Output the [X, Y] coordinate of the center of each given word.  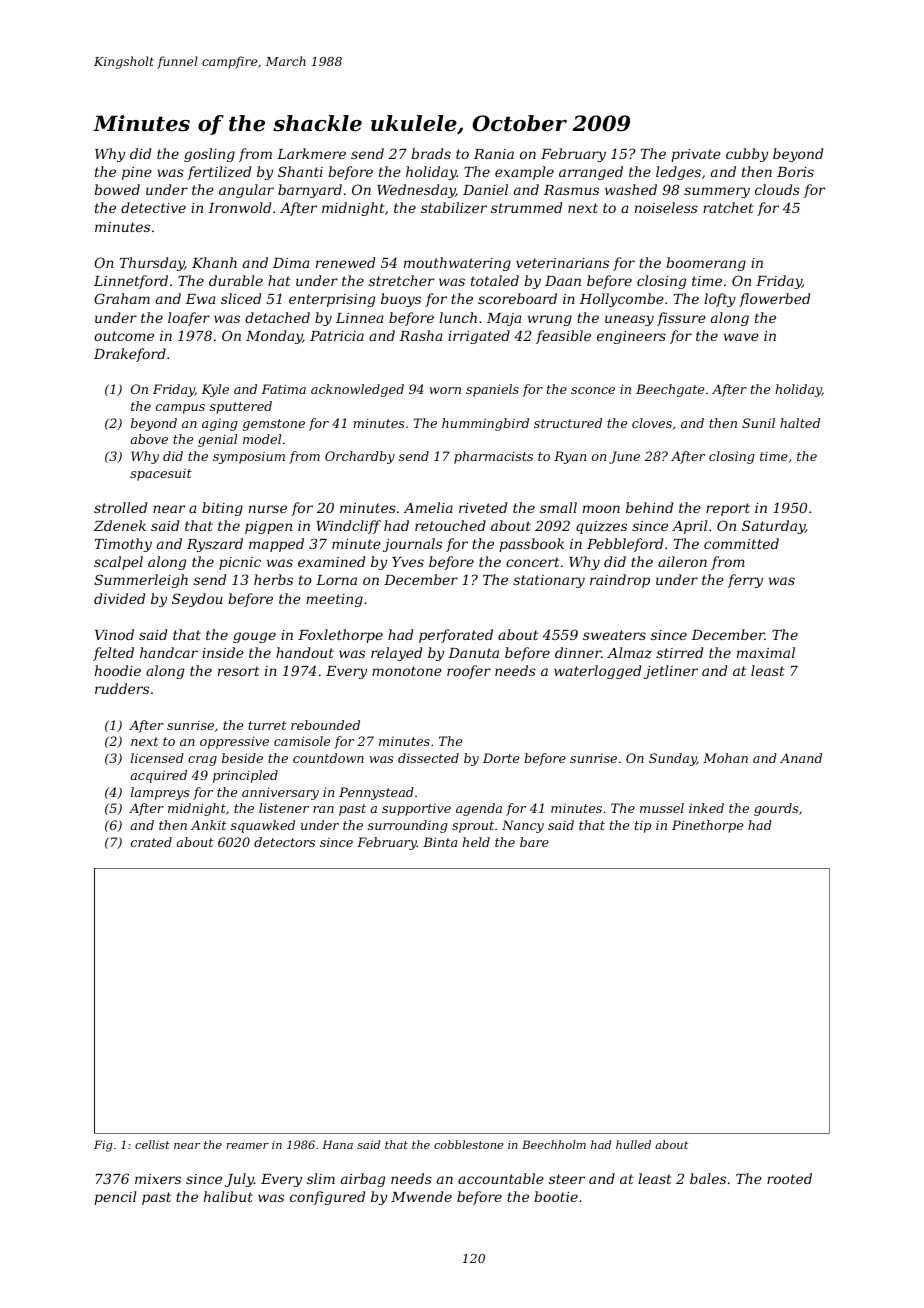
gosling [209, 155]
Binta [440, 842]
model [262, 439]
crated [151, 842]
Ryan [570, 457]
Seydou [197, 600]
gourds [776, 809]
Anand [801, 758]
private [696, 155]
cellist [152, 1144]
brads [431, 153]
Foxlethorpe [340, 636]
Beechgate [670, 390]
